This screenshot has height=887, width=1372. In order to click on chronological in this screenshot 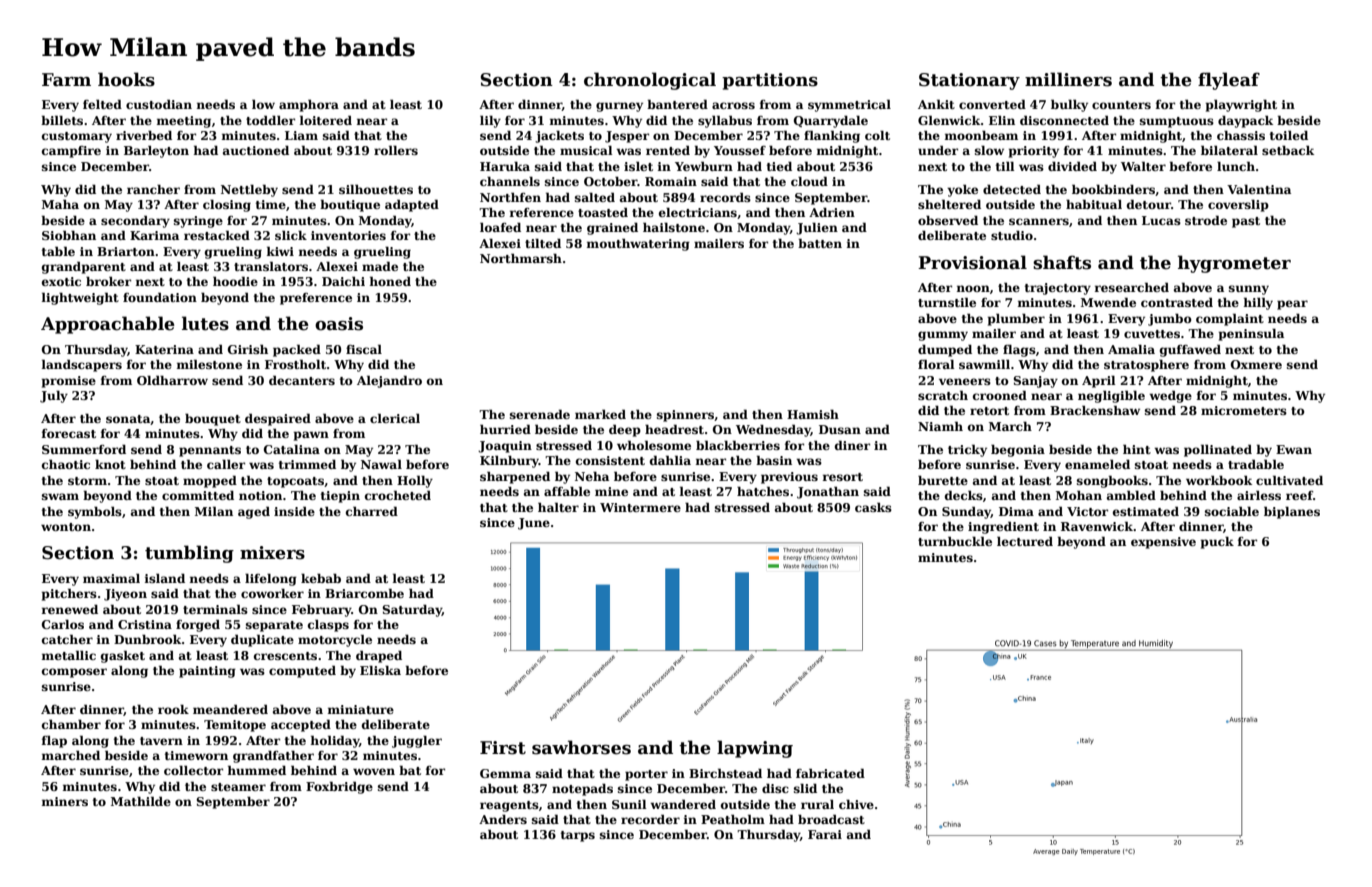, I will do `click(650, 81)`.
